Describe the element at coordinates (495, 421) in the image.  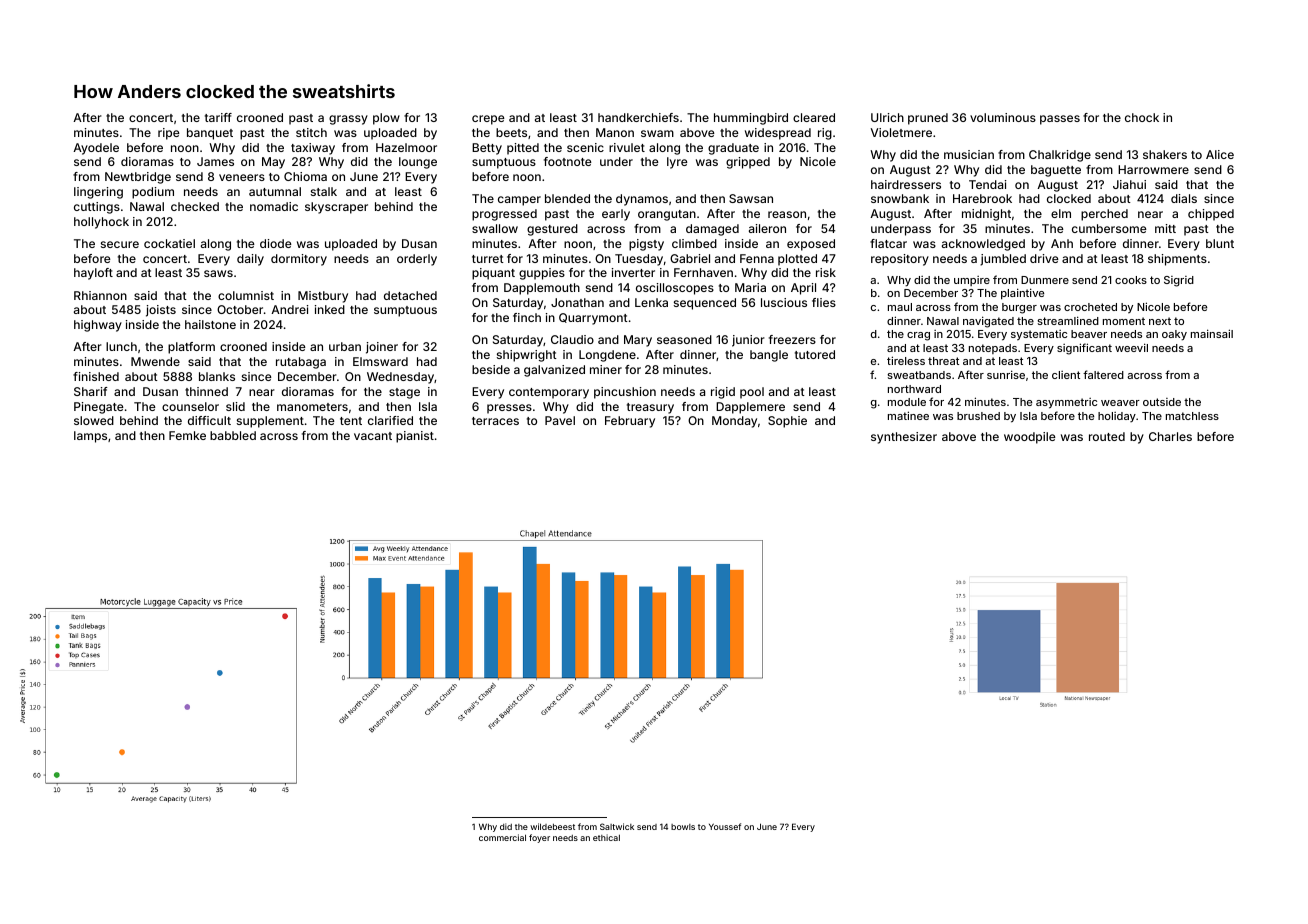
I see `terraces` at that location.
